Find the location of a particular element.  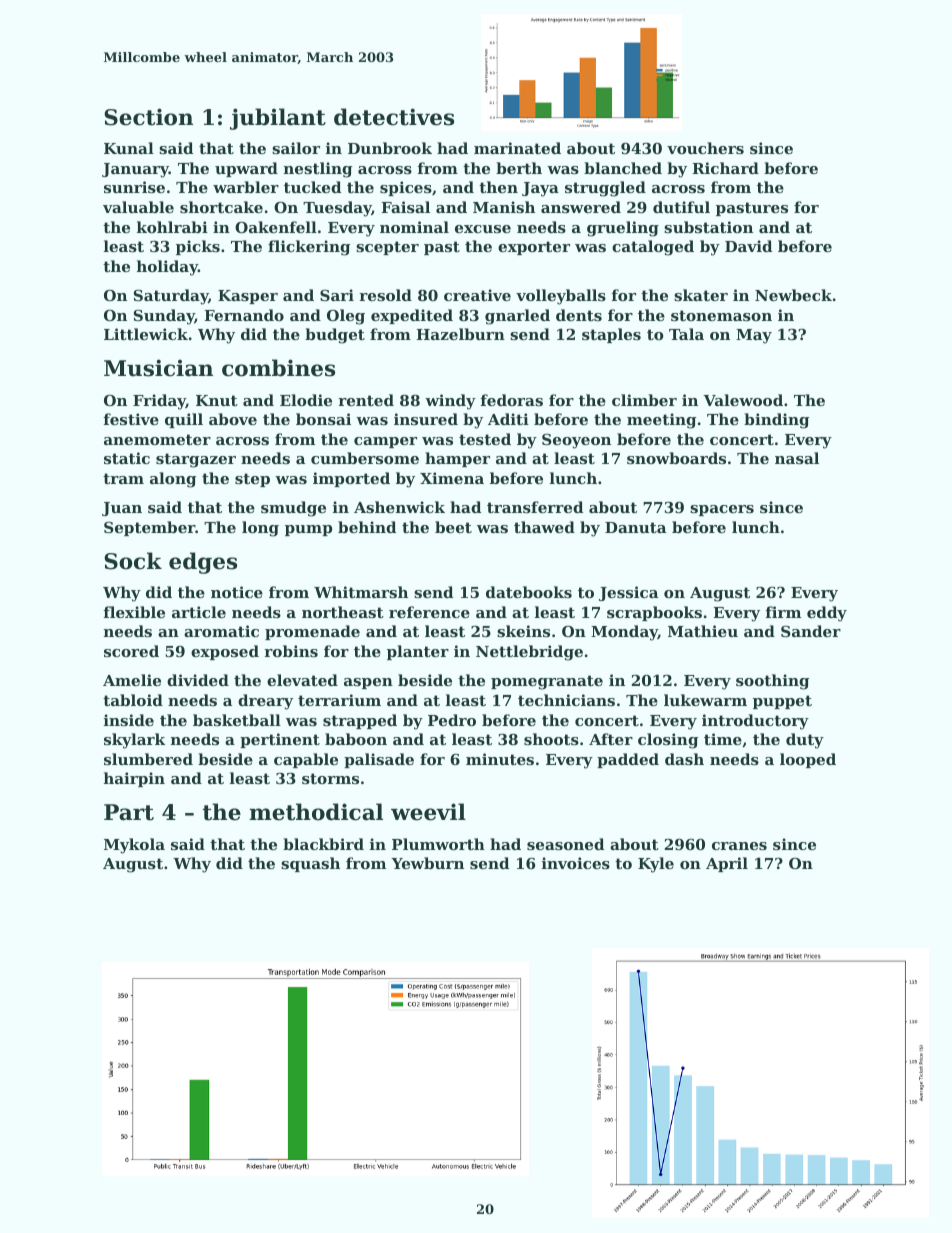

Knut is located at coordinates (217, 400).
